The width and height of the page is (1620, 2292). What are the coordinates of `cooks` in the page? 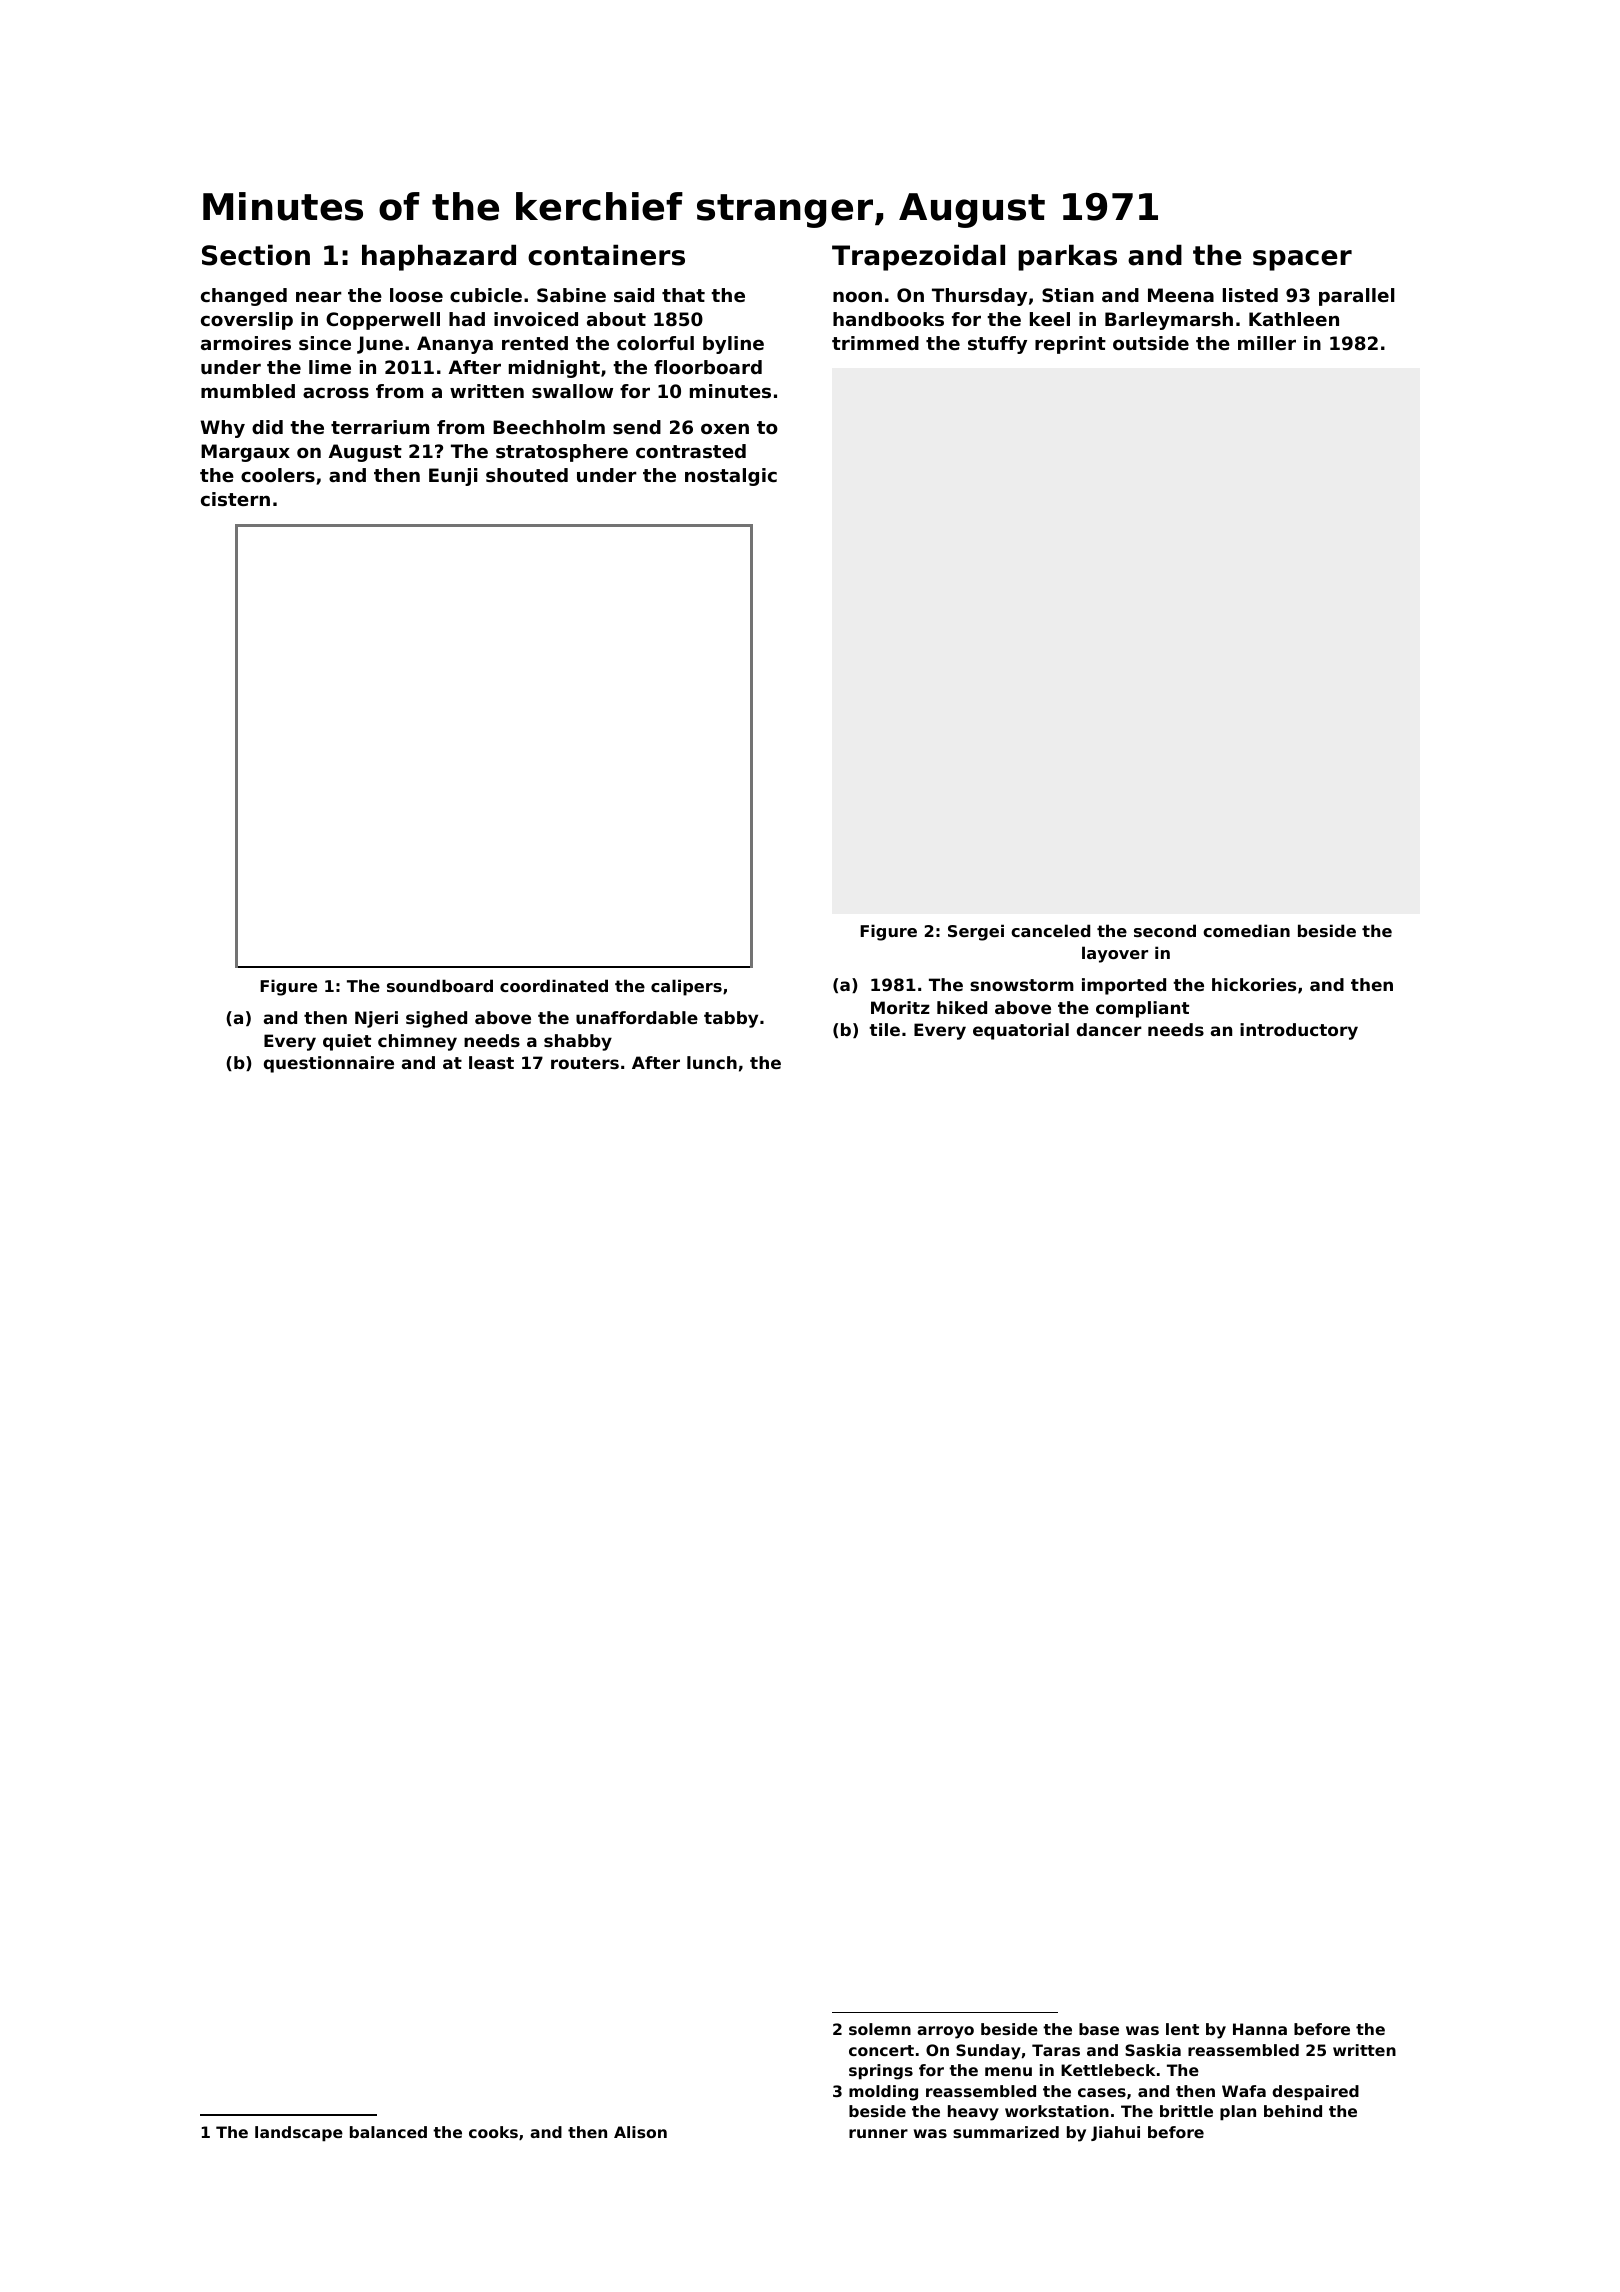 It's located at (493, 2132).
